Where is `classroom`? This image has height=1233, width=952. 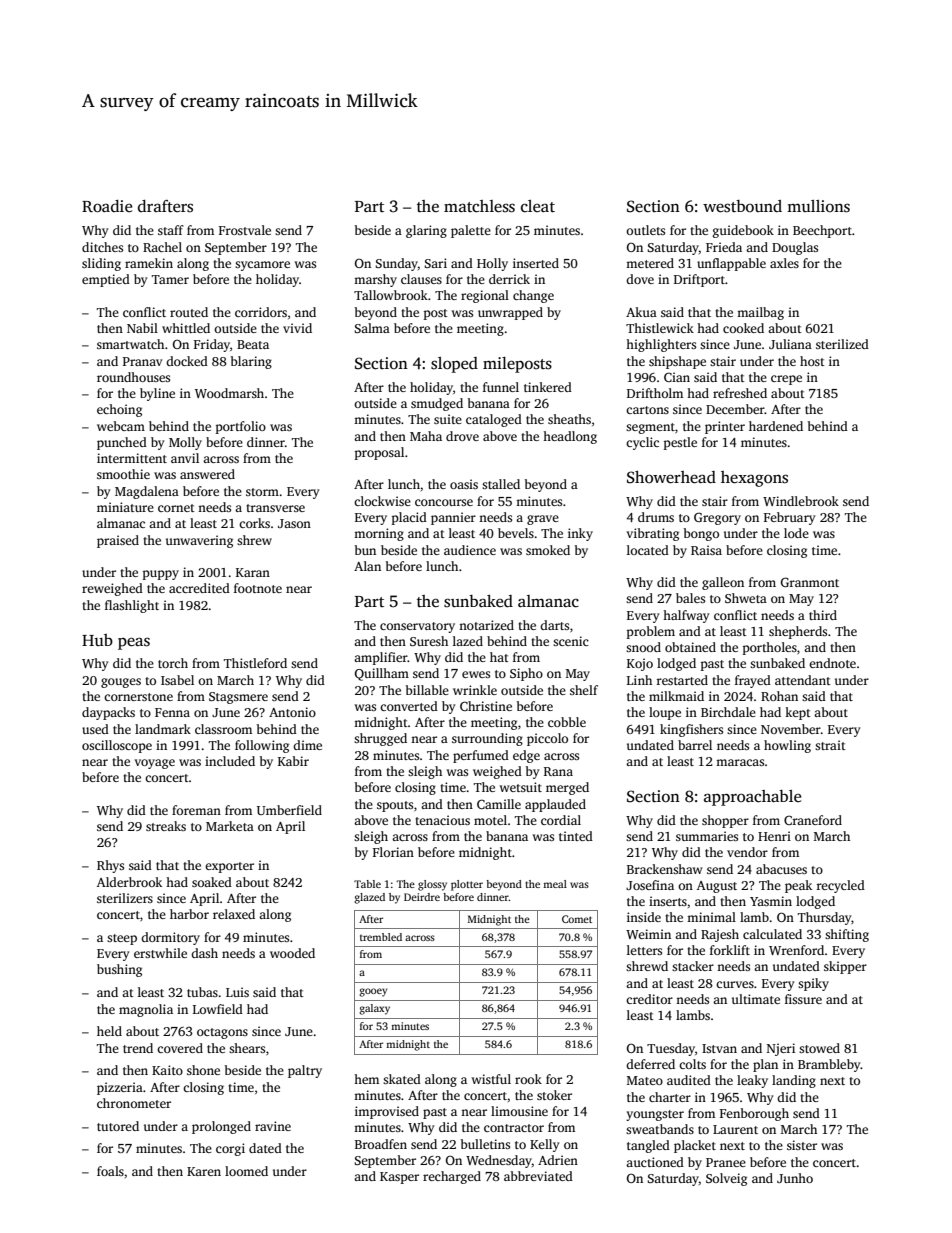 classroom is located at coordinates (223, 729).
